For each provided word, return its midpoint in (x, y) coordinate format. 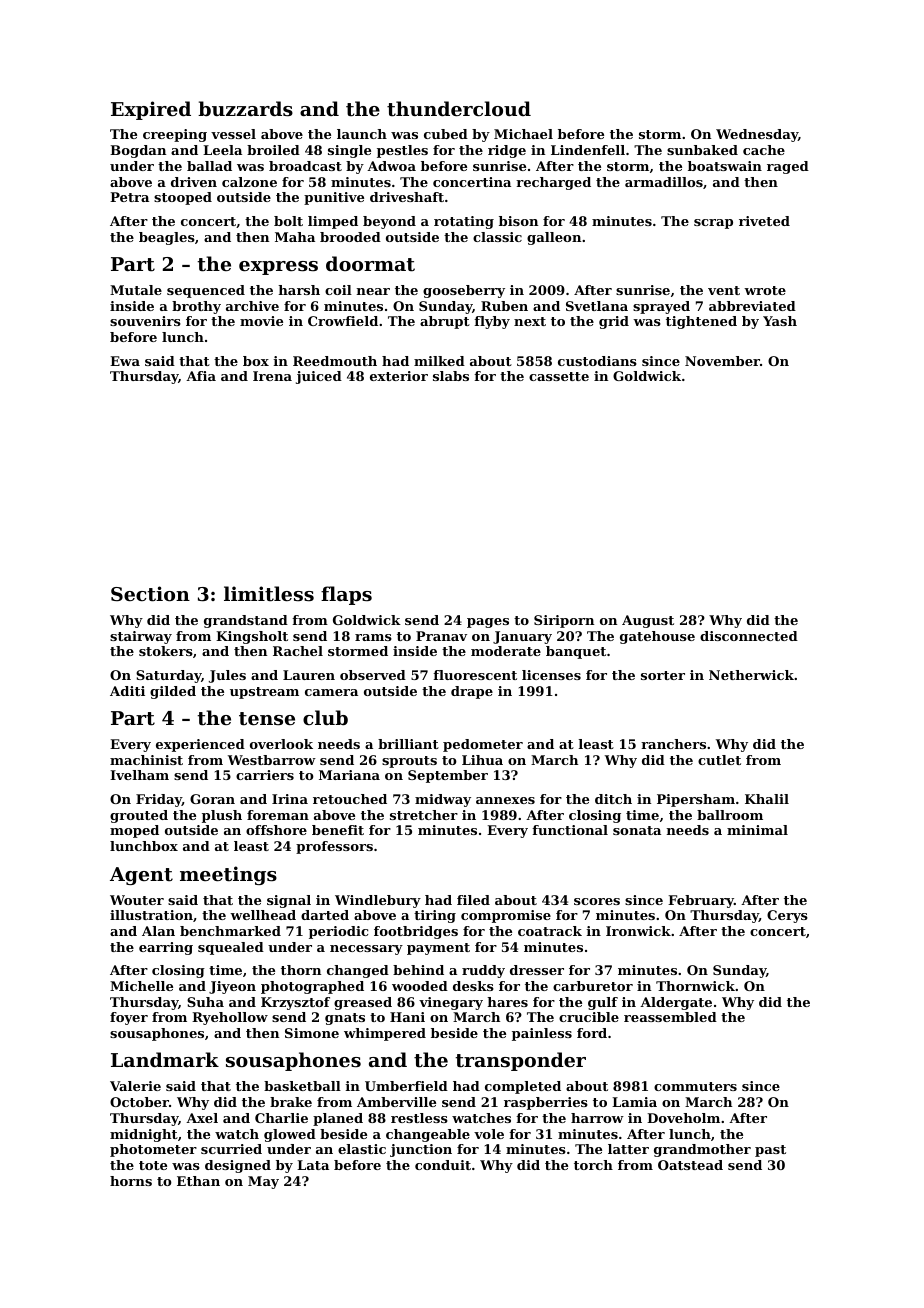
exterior (399, 376)
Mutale (136, 290)
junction (421, 1150)
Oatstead (690, 1165)
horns (131, 1181)
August (648, 621)
